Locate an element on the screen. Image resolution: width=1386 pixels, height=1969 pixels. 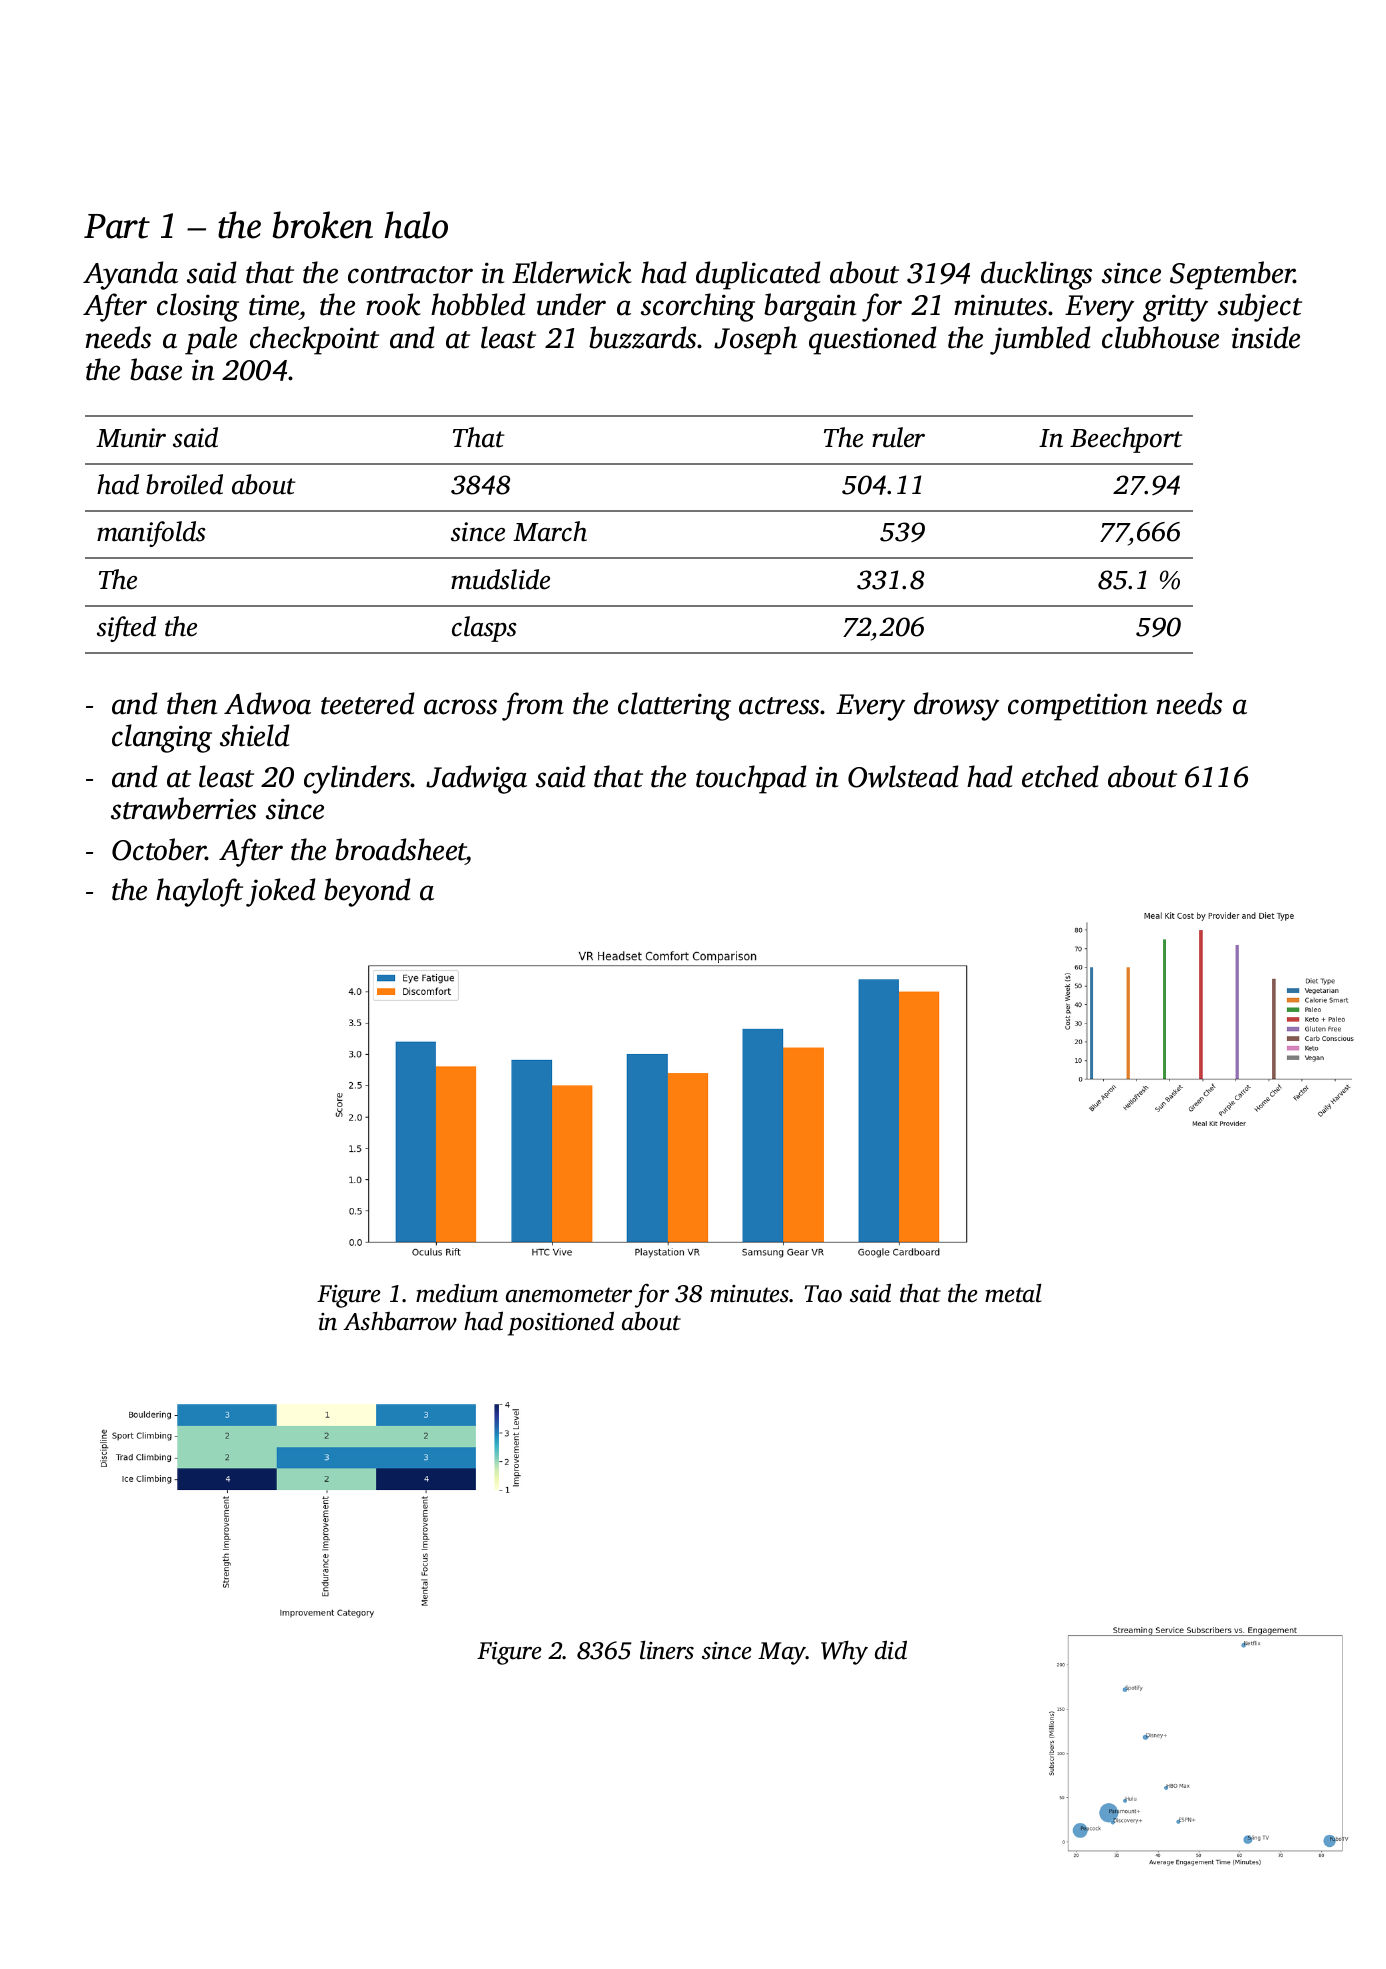
joked is located at coordinates (280, 892).
